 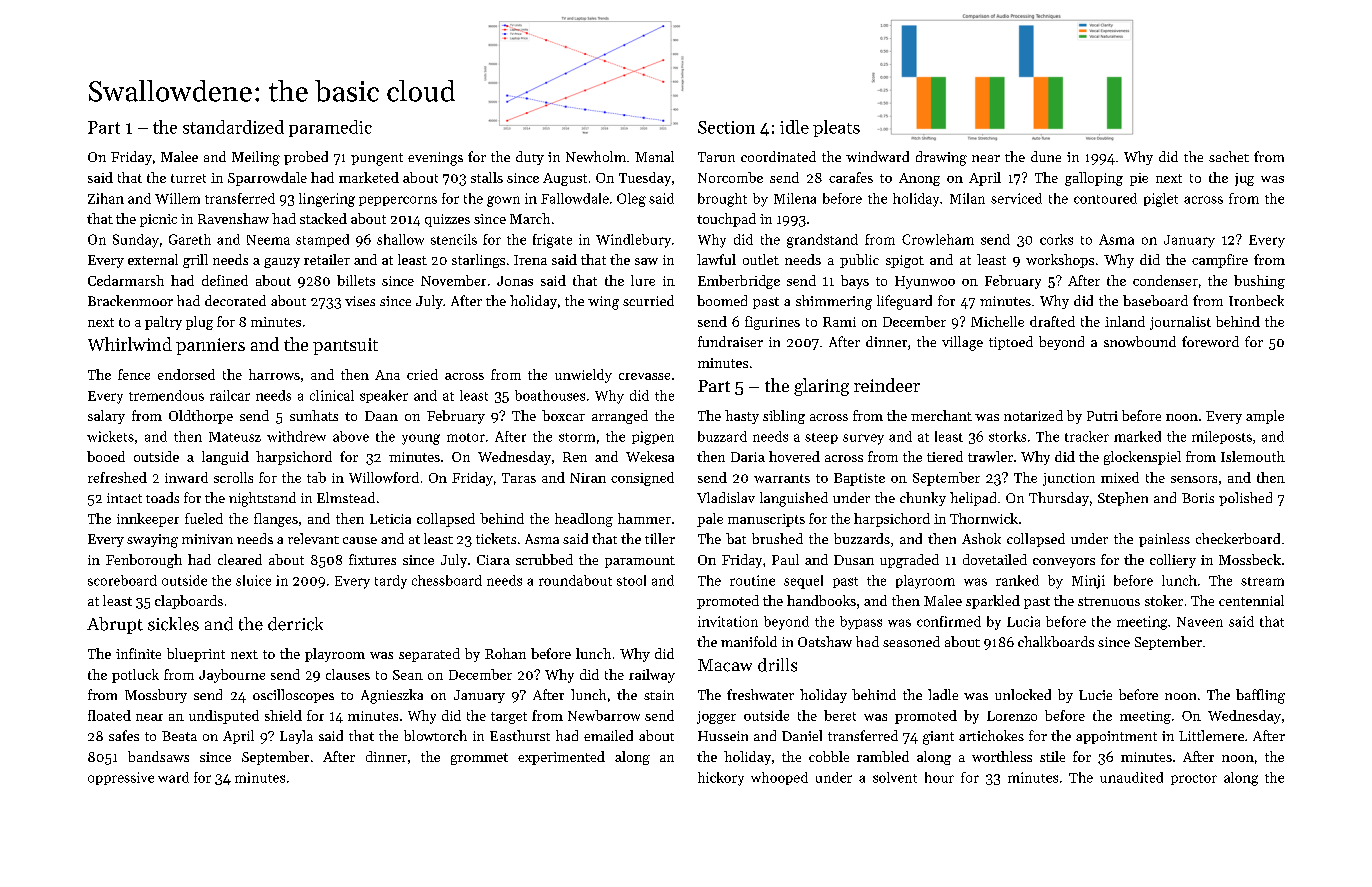 I want to click on Naveen, so click(x=1200, y=622).
